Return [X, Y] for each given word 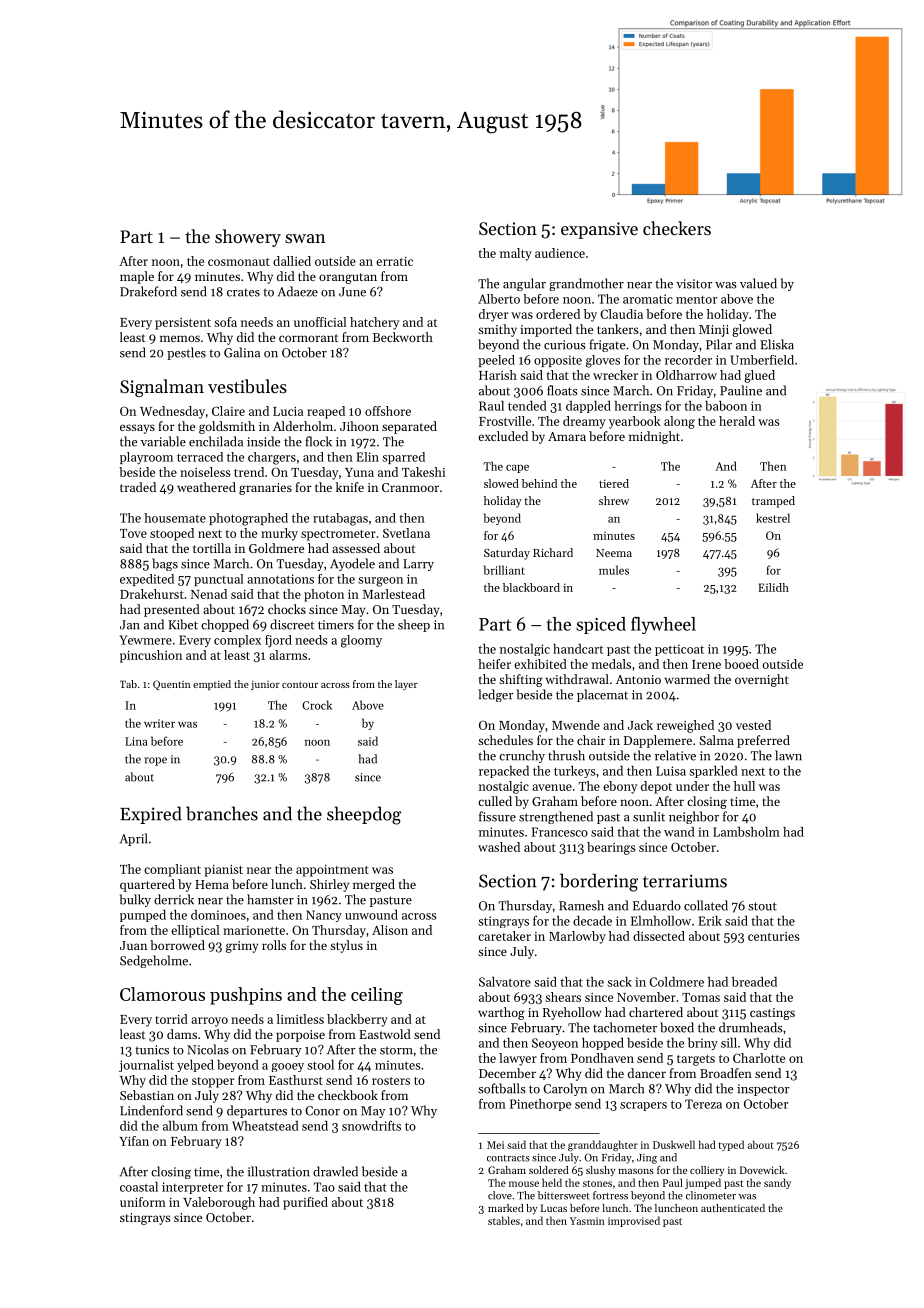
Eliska [777, 344]
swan [305, 238]
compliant [172, 870]
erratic [394, 261]
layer [406, 685]
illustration [279, 1171]
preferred [763, 741]
